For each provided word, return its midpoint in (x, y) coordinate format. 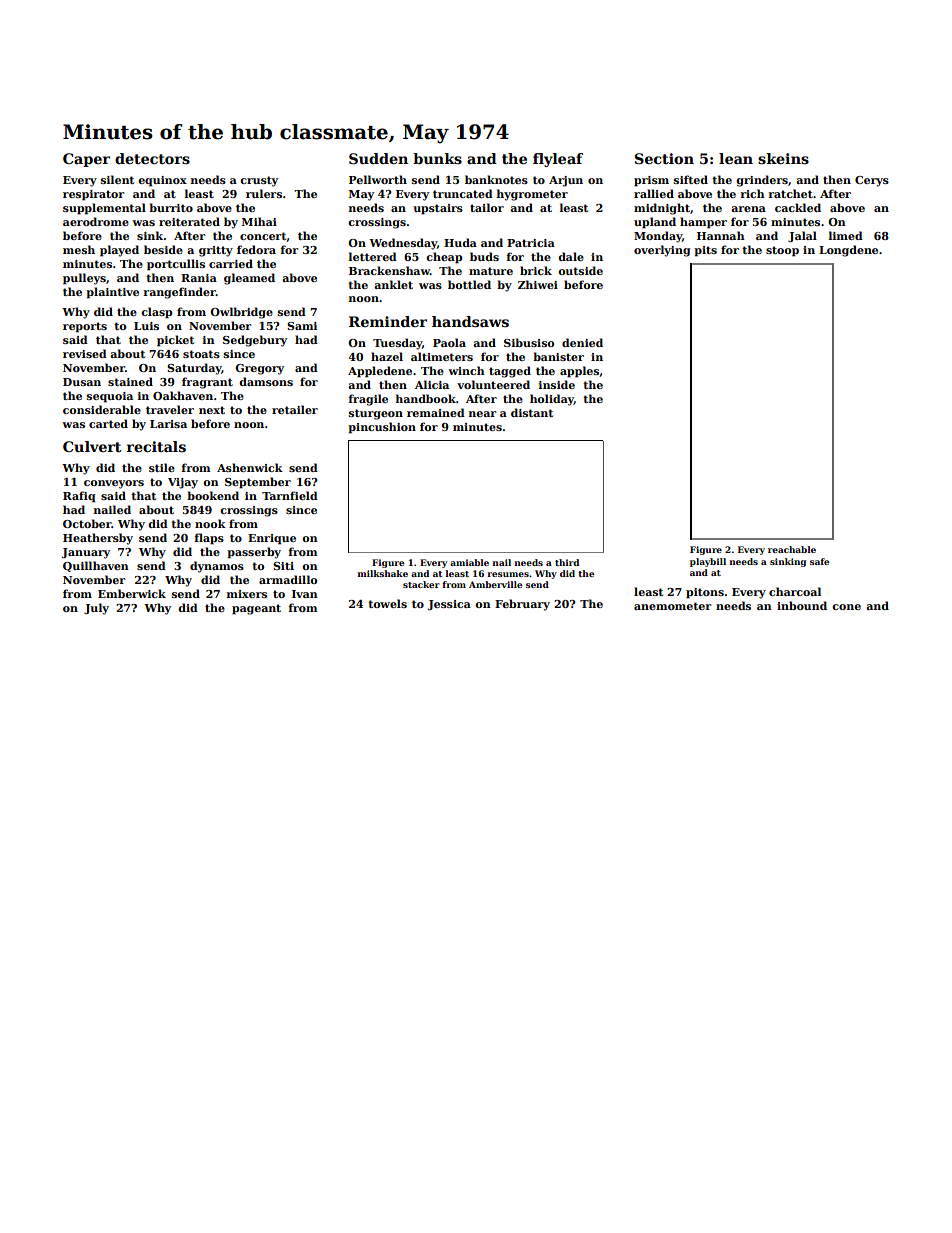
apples (579, 372)
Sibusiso (529, 342)
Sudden (378, 158)
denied (582, 342)
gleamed (249, 279)
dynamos (217, 567)
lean (736, 158)
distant (532, 412)
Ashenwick (250, 467)
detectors (152, 158)
